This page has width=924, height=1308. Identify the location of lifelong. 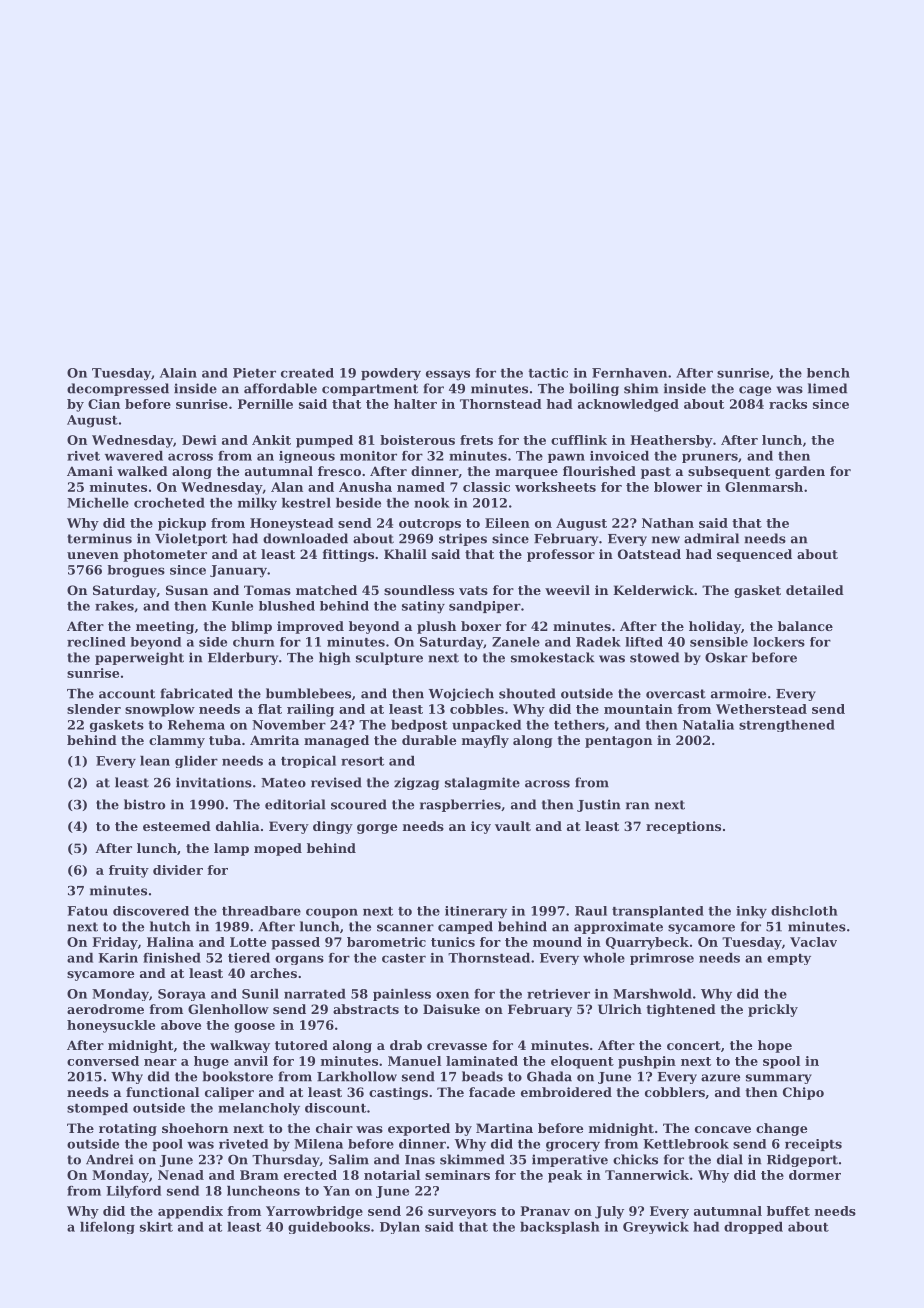
(107, 1228).
